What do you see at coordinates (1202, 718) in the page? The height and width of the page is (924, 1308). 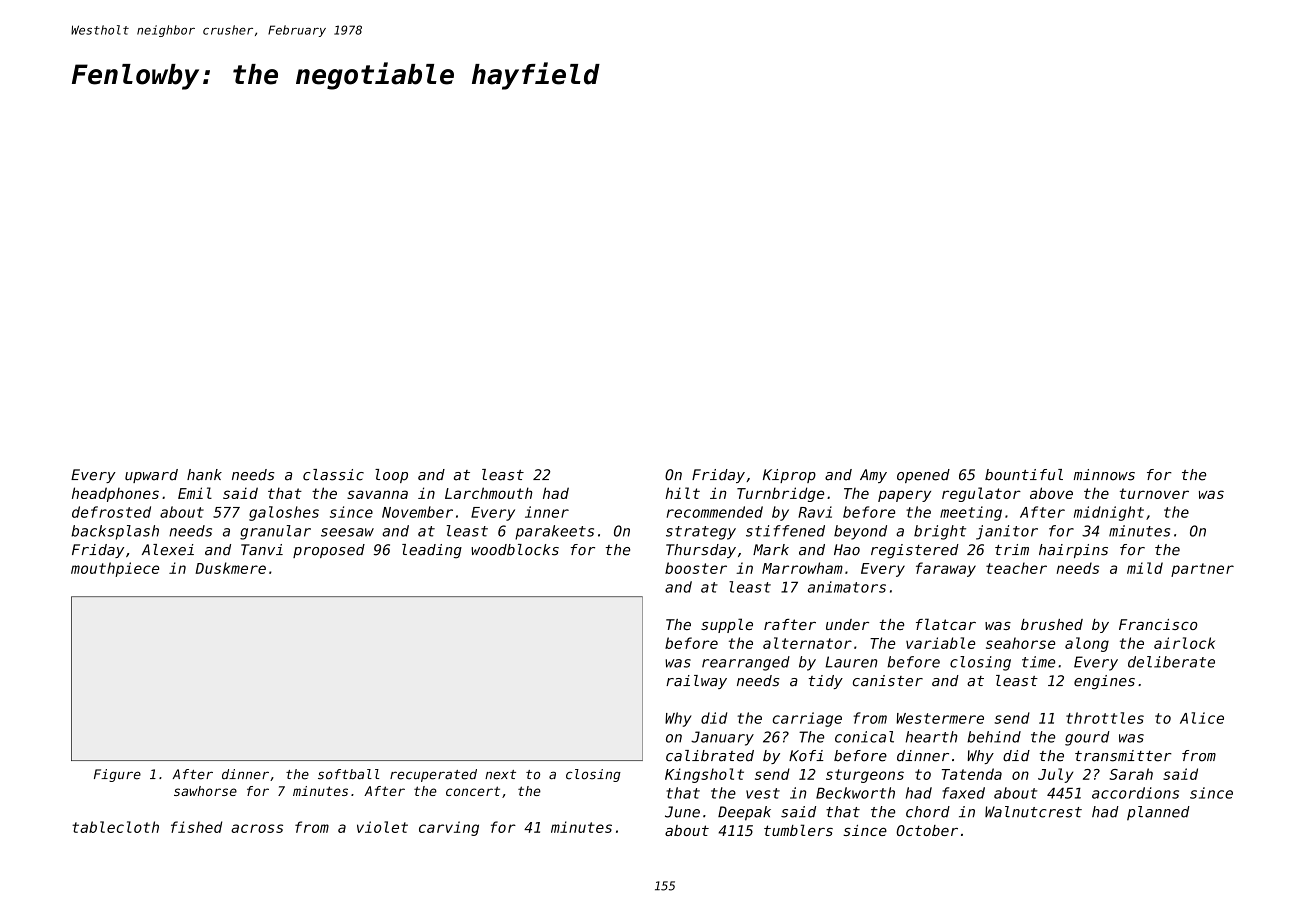 I see `Alice` at bounding box center [1202, 718].
